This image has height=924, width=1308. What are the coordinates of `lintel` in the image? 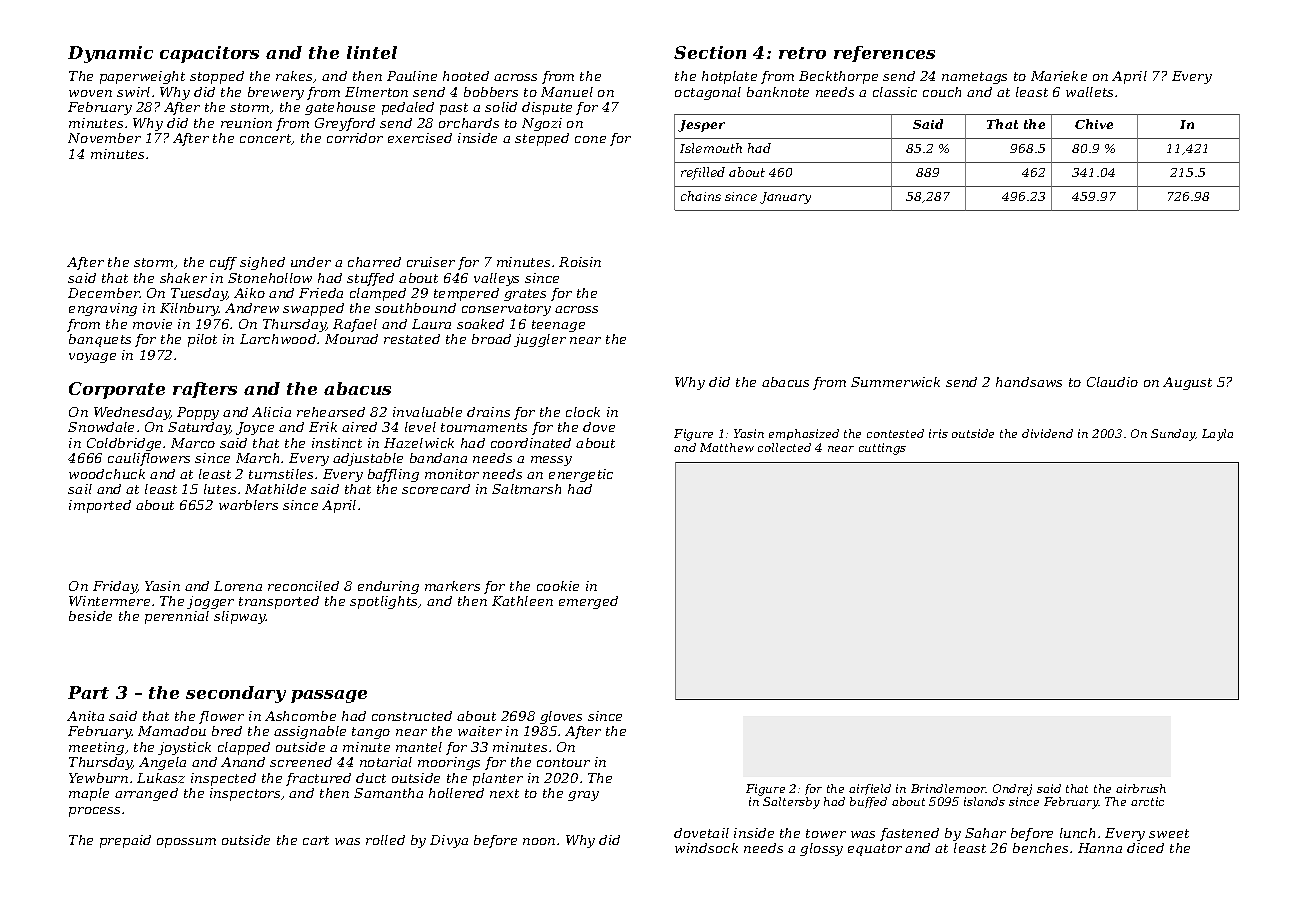 It's located at (372, 52).
